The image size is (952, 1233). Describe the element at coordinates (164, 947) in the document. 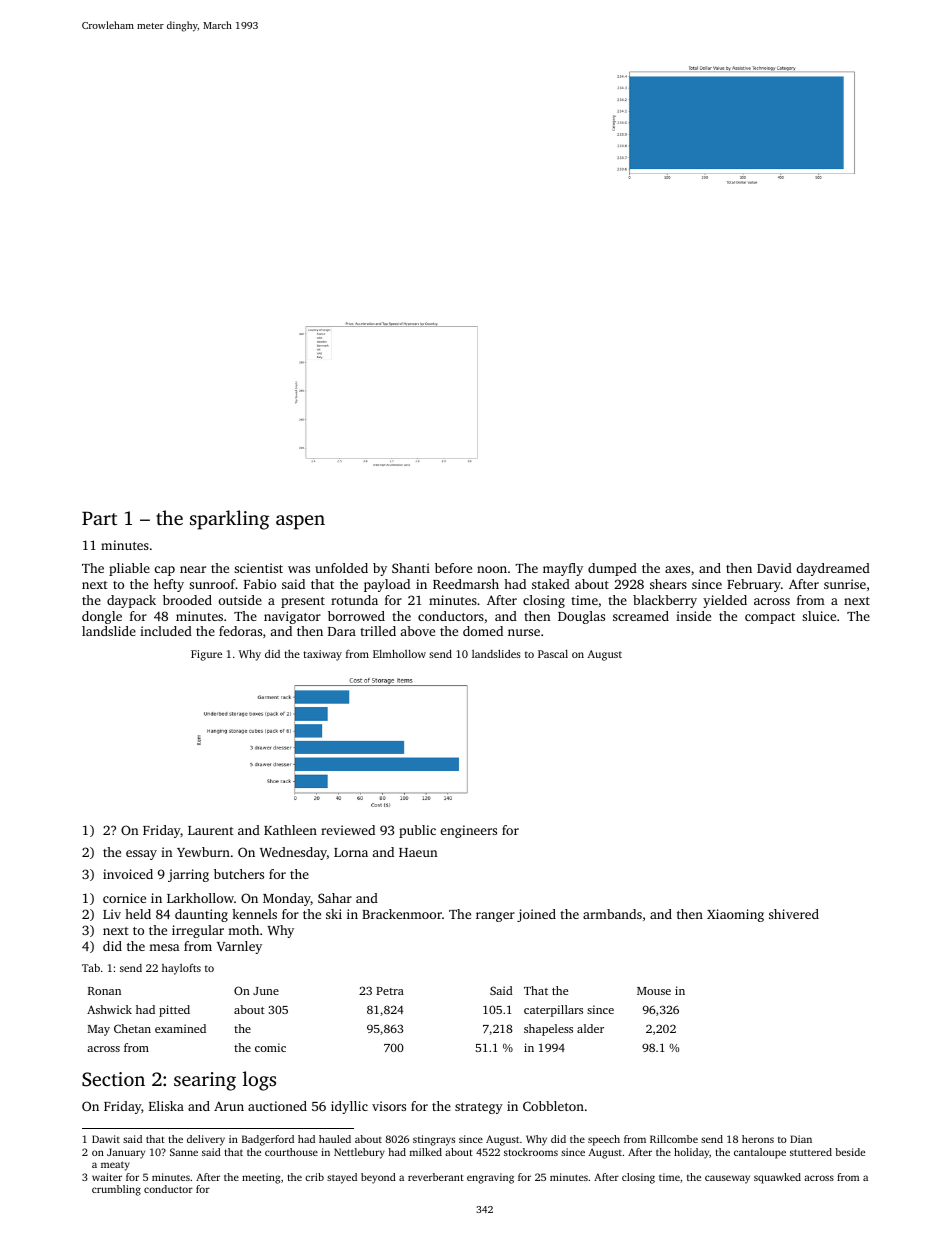

I see `mesa` at that location.
